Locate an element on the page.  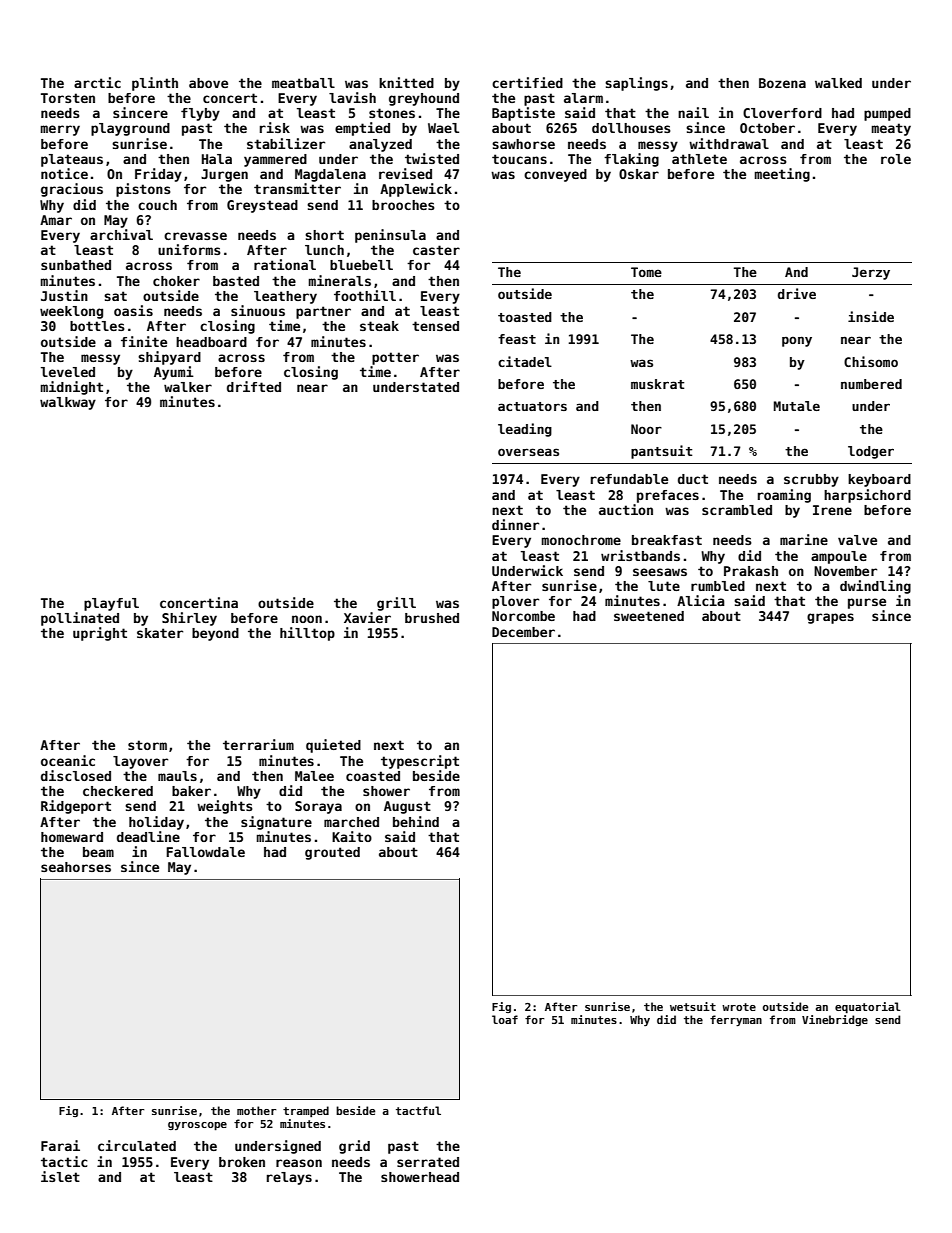
seahorses is located at coordinates (76, 867).
